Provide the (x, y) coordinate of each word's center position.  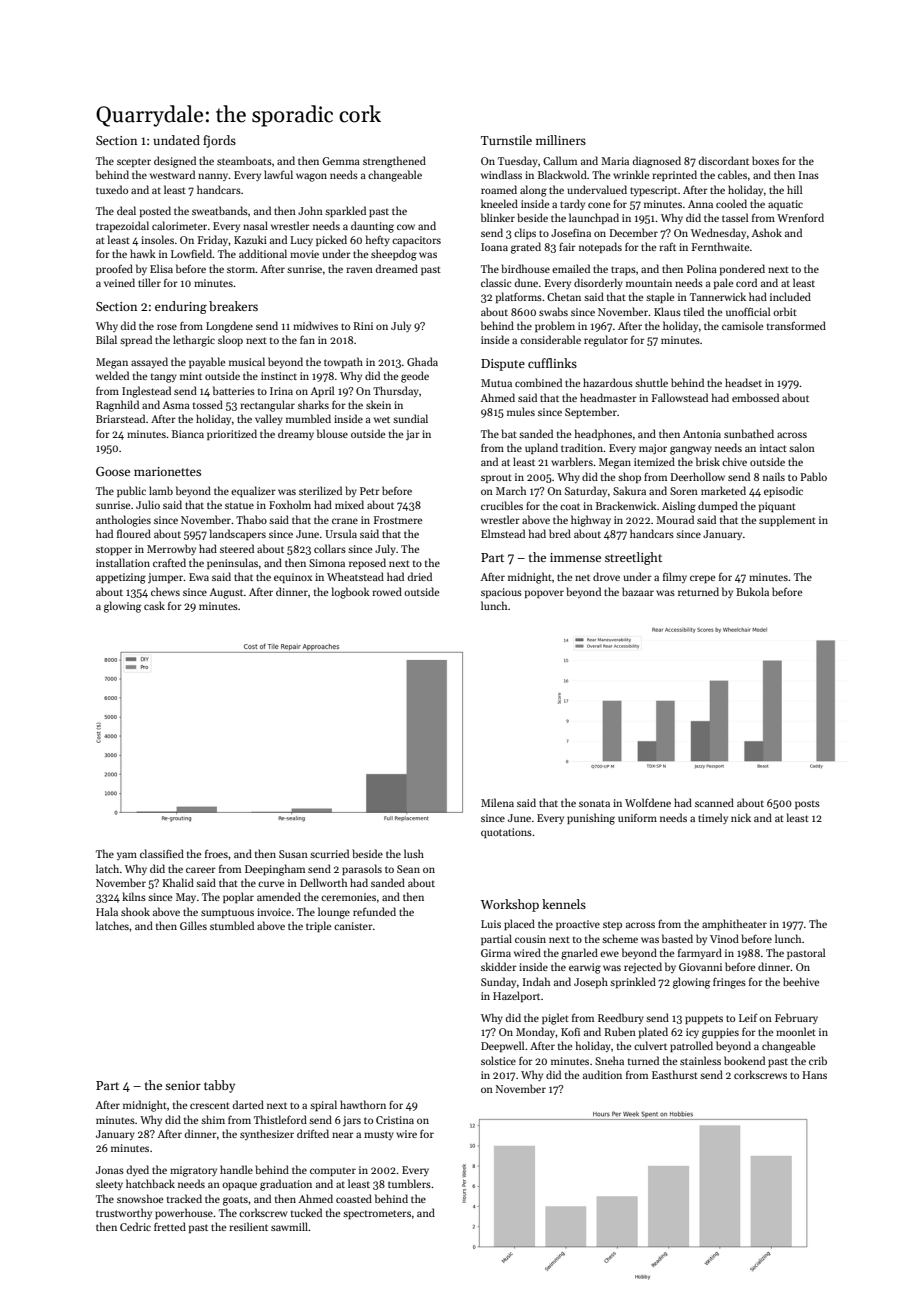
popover (544, 594)
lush (414, 853)
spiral (323, 1105)
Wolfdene (648, 802)
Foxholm (290, 504)
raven (359, 270)
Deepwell (502, 1046)
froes (216, 853)
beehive (801, 981)
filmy (675, 577)
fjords (219, 141)
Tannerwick (718, 296)
